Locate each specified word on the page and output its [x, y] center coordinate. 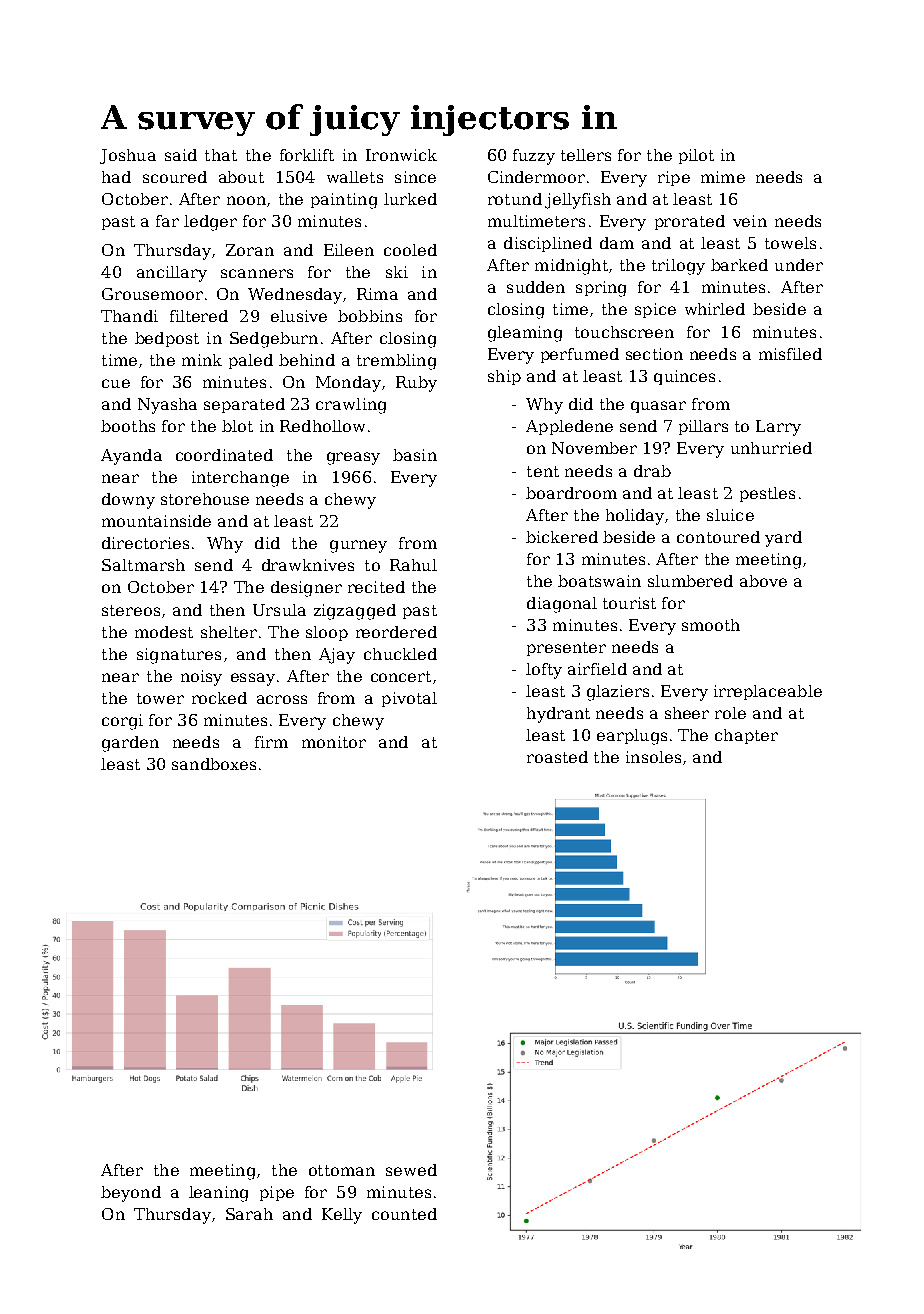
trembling [396, 362]
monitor [334, 742]
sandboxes [214, 764]
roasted [557, 757]
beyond [131, 1194]
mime [723, 177]
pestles [767, 494]
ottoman [342, 1170]
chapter [746, 736]
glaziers [618, 693]
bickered [562, 537]
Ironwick [401, 155]
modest [164, 632]
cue [116, 383]
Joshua [128, 156]
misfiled [790, 354]
